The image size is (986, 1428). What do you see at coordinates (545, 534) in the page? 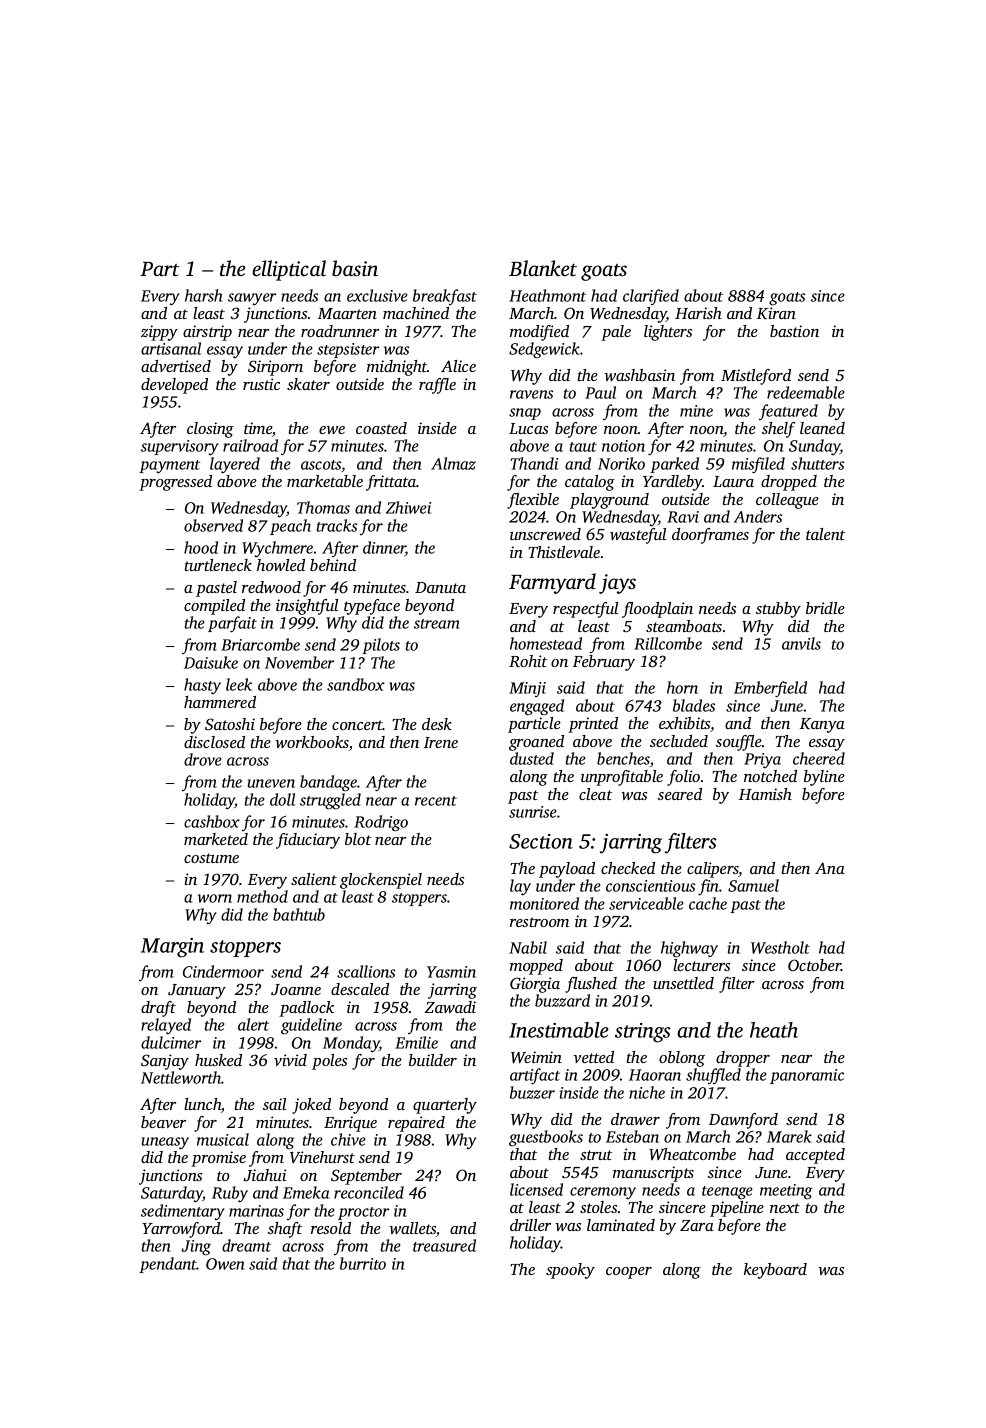
I see `unscrewed` at bounding box center [545, 534].
